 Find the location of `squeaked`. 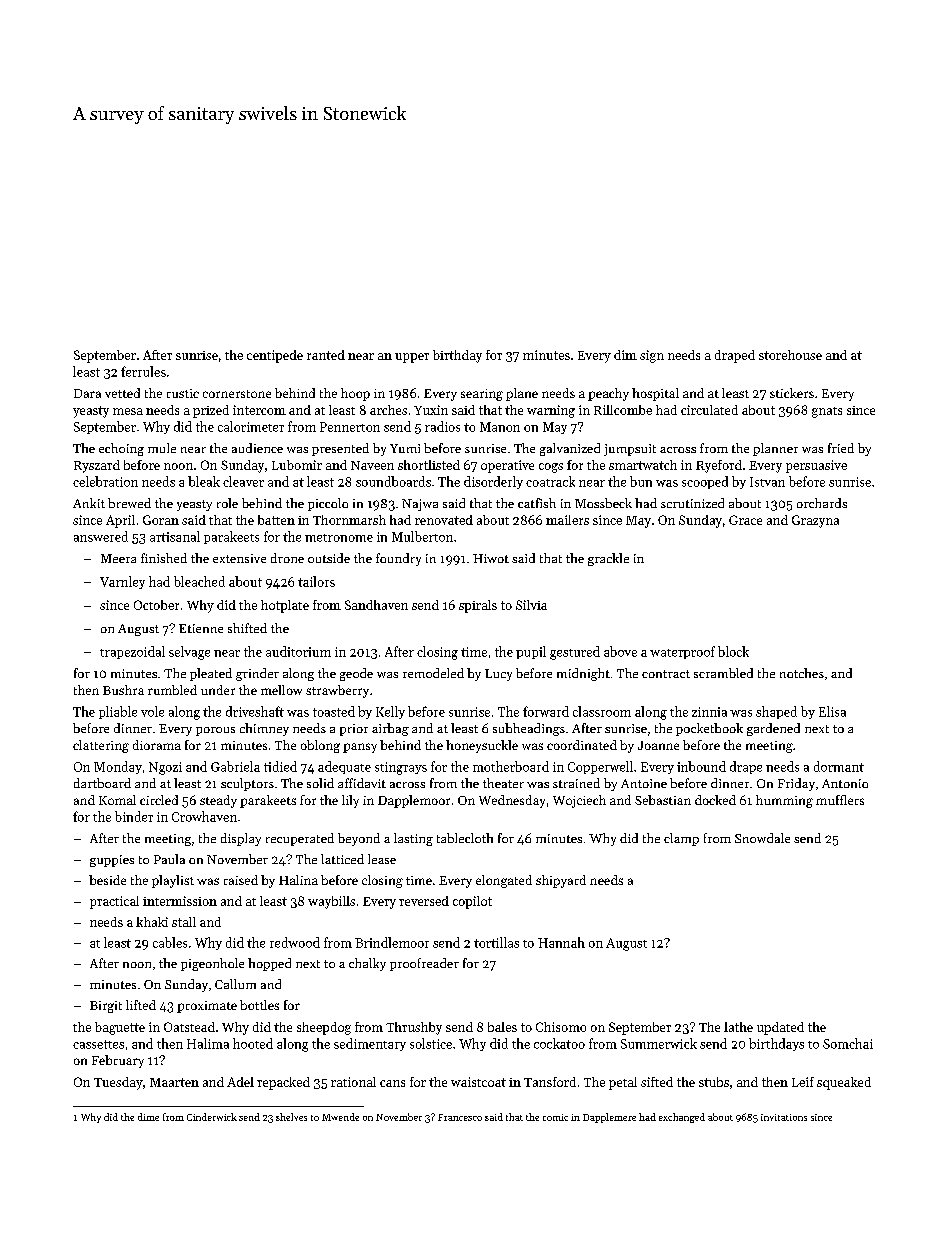

squeaked is located at coordinates (844, 1083).
